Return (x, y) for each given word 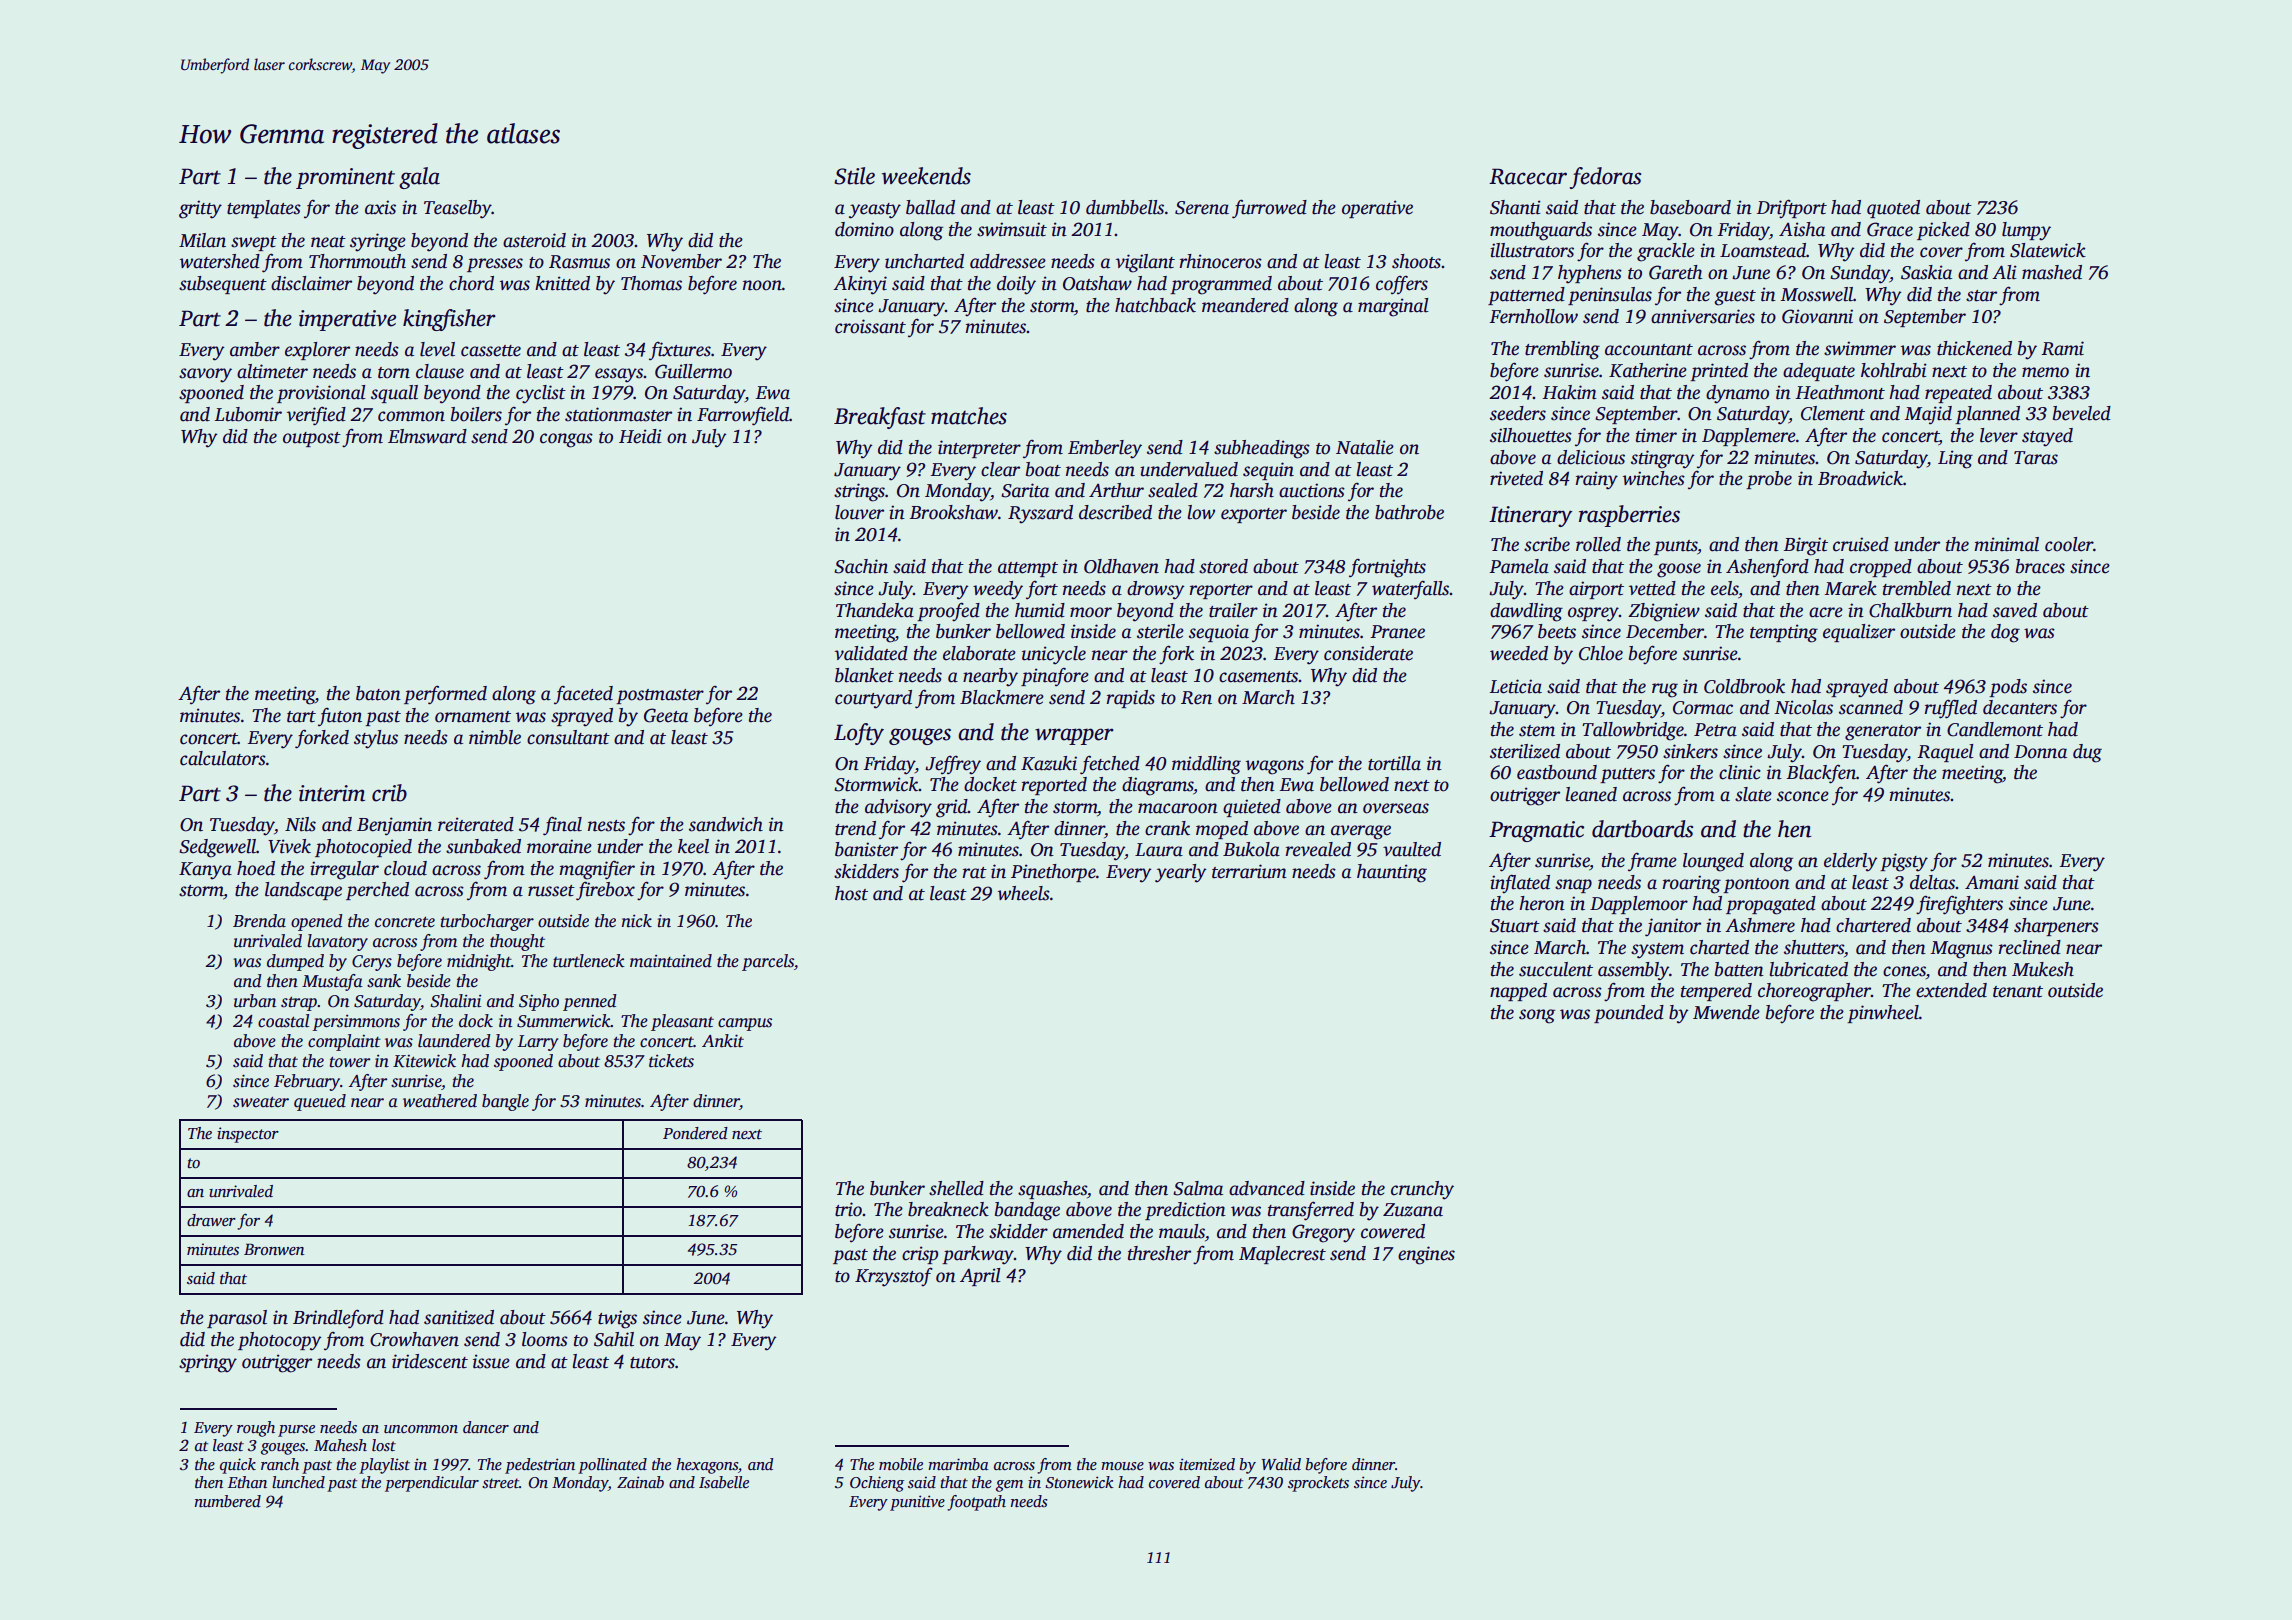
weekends (926, 176)
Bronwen (274, 1249)
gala (419, 178)
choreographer (1814, 992)
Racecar (1528, 176)
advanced (1267, 1188)
